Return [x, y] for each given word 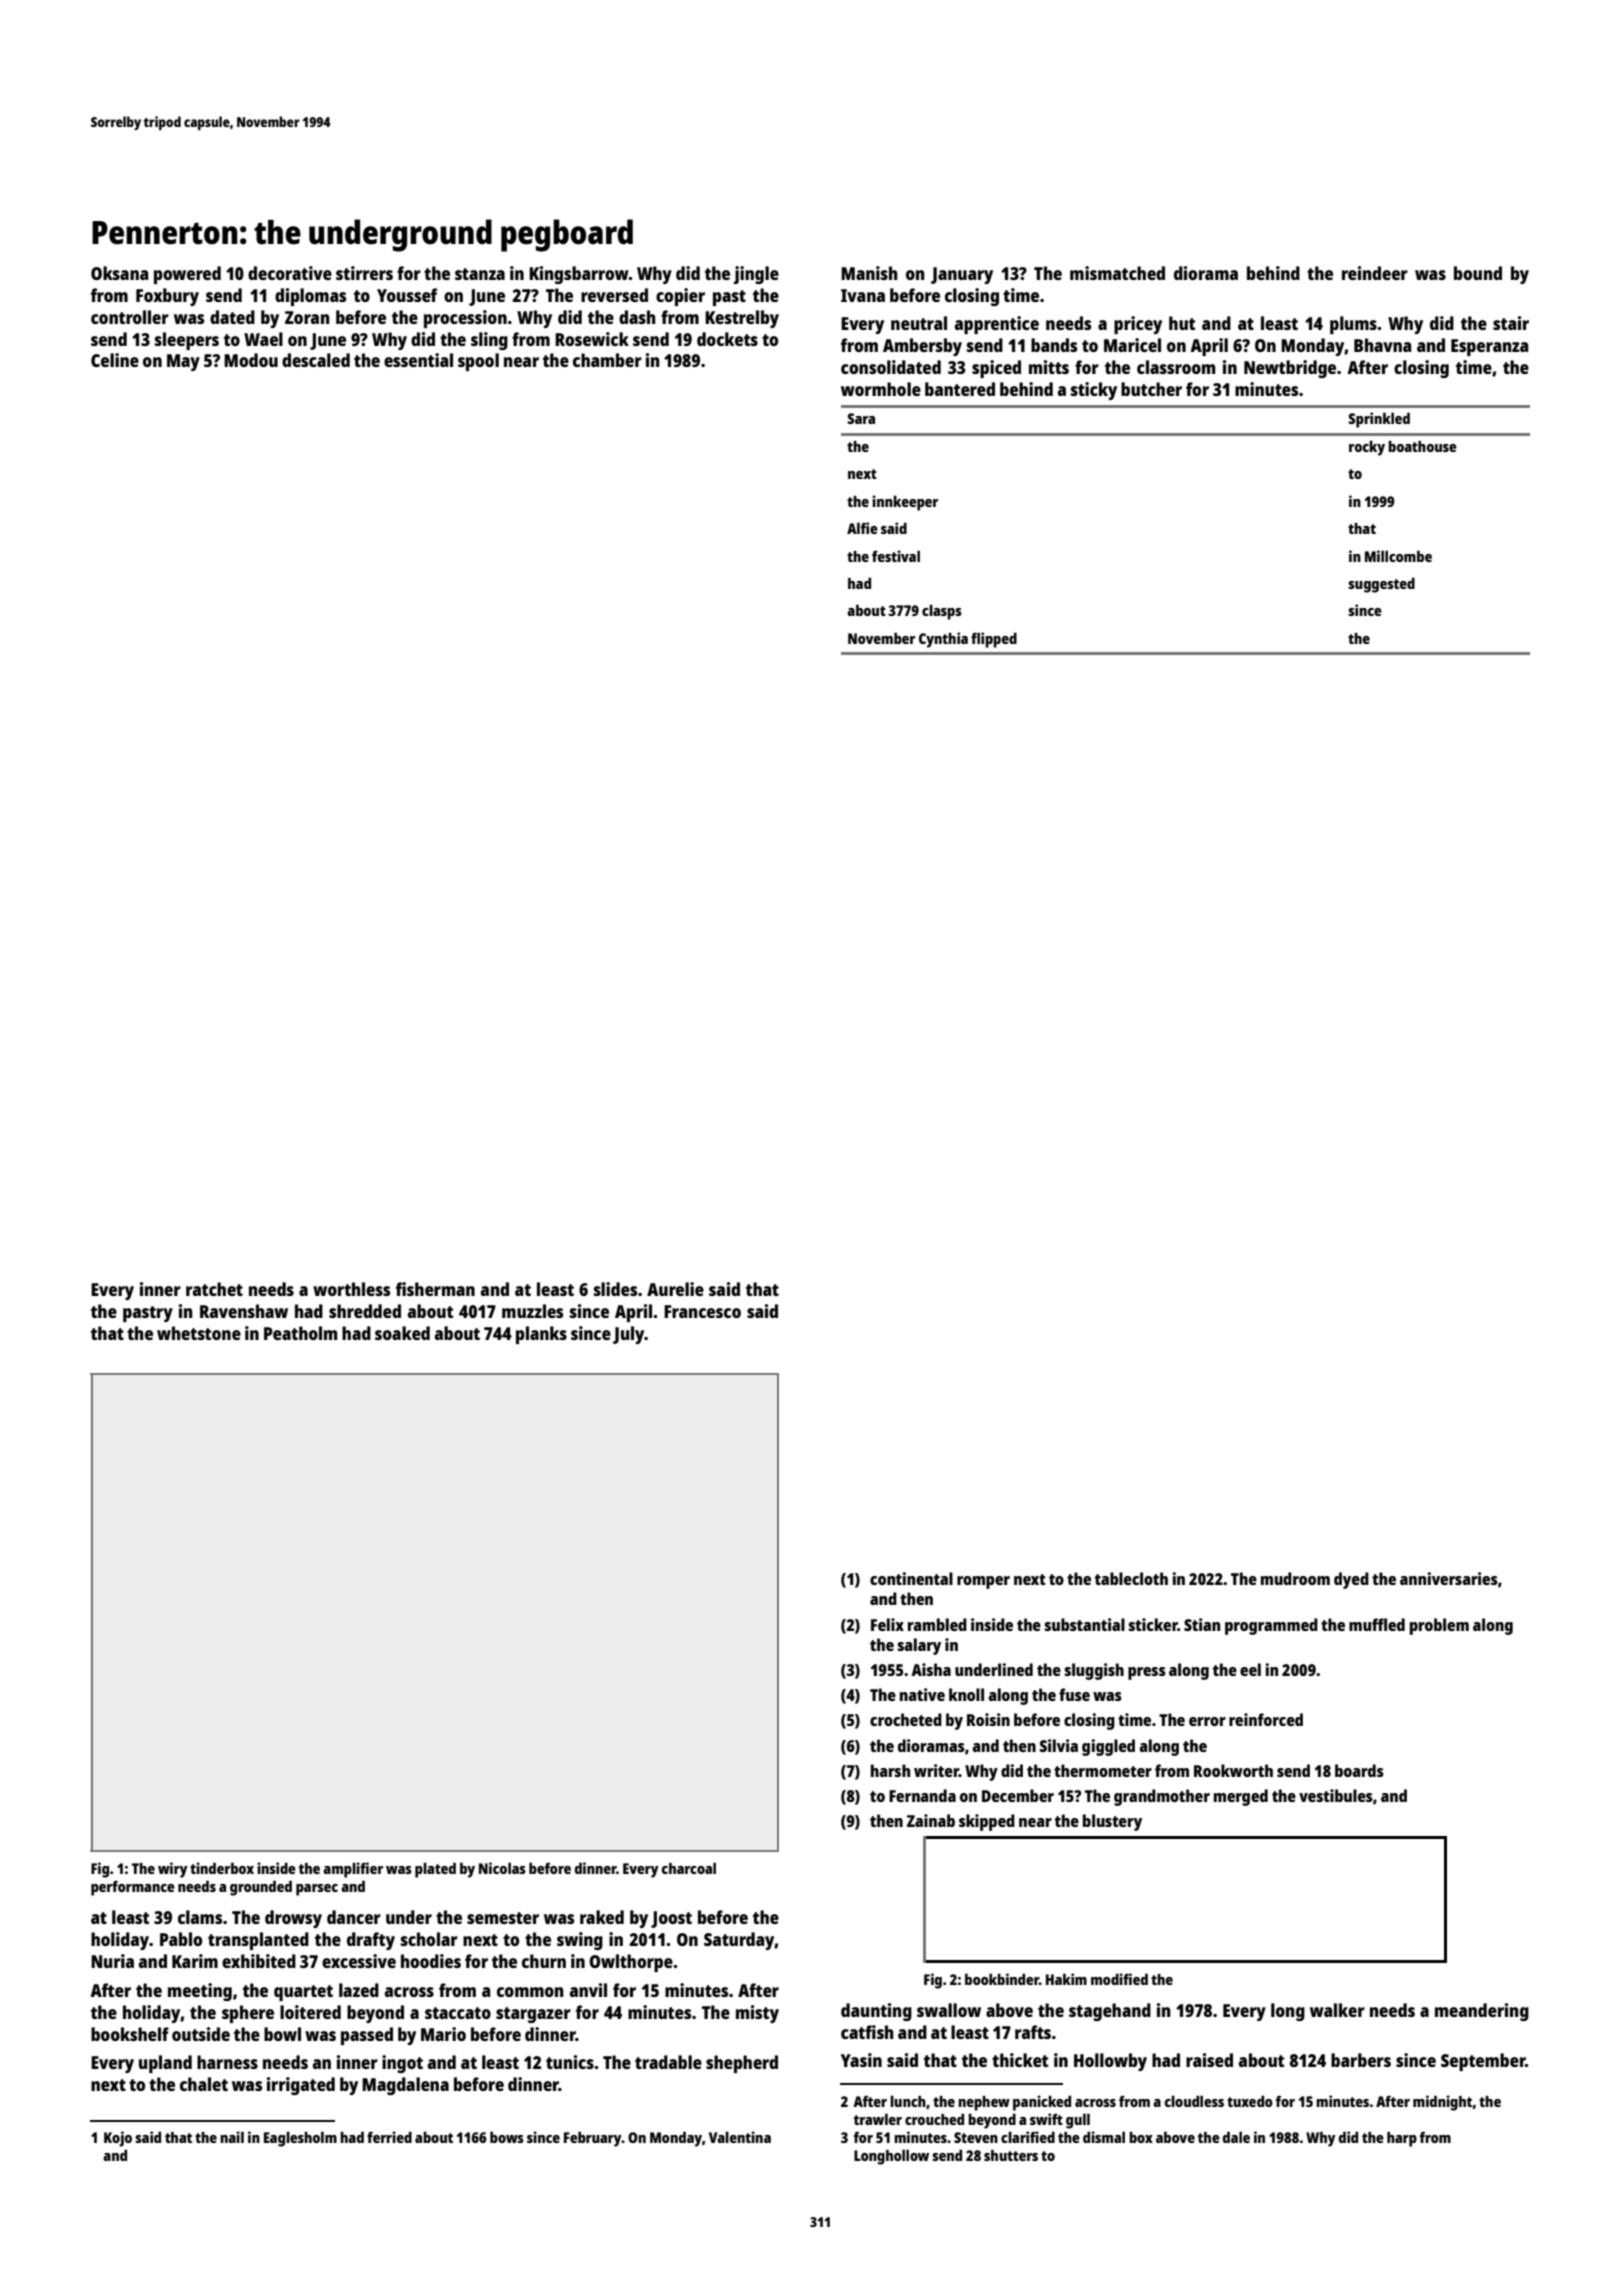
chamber [607, 360]
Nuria [112, 1961]
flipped [994, 640]
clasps [942, 612]
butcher [1151, 389]
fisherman [435, 1289]
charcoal [689, 1868]
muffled [1377, 1624]
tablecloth [1131, 1578]
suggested [1381, 585]
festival [896, 556]
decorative [290, 273]
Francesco [702, 1311]
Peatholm [300, 1333]
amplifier [353, 1870]
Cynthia [943, 640]
